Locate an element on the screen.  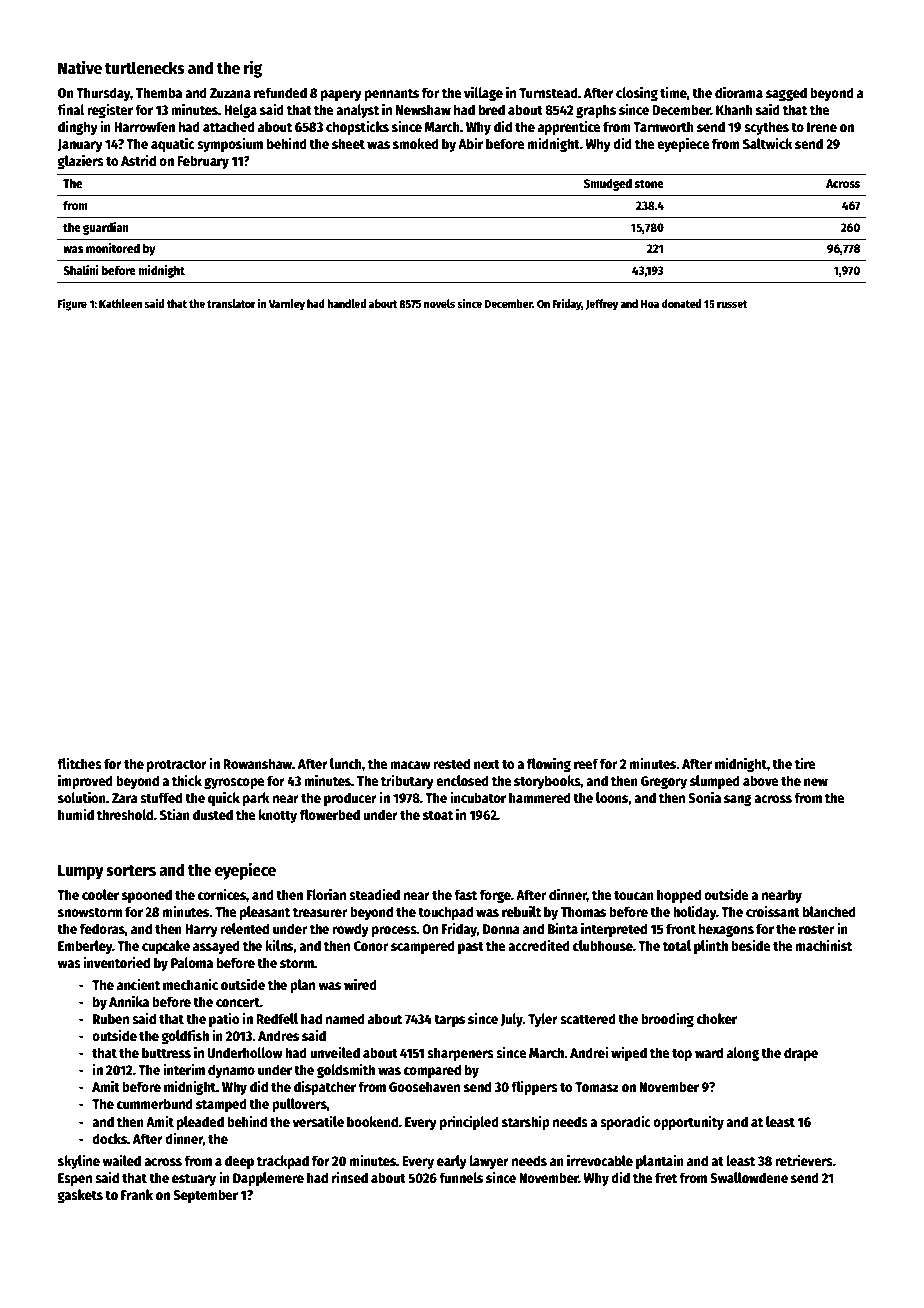
lunch is located at coordinates (346, 763).
